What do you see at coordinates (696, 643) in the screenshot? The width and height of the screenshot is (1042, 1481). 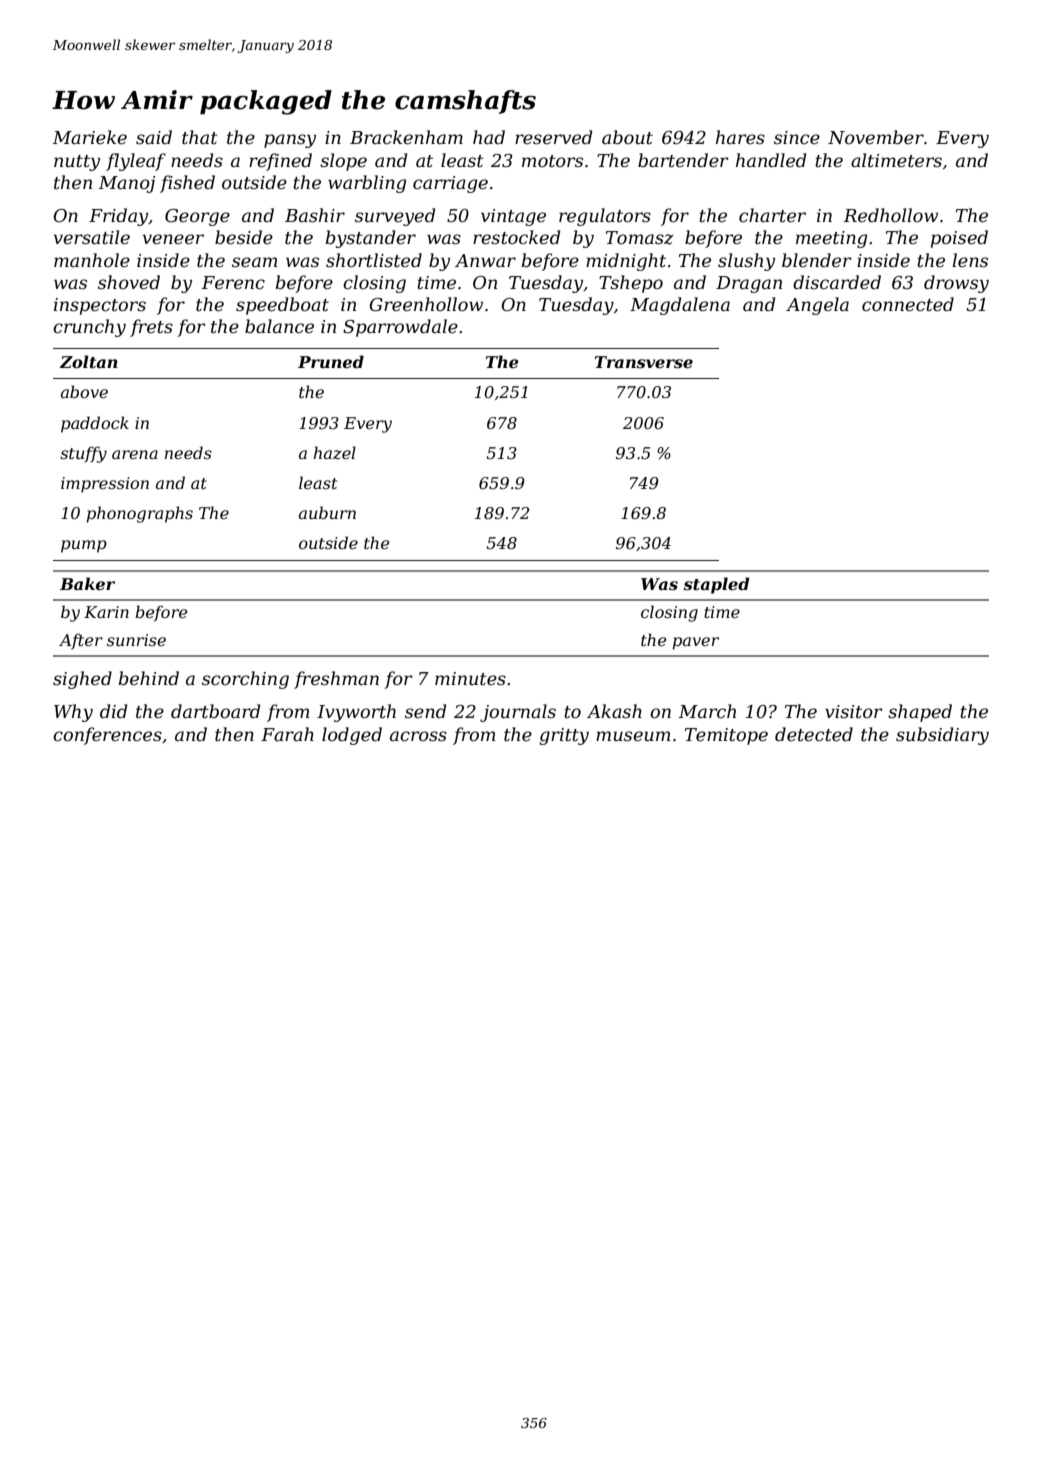 I see `paver` at bounding box center [696, 643].
